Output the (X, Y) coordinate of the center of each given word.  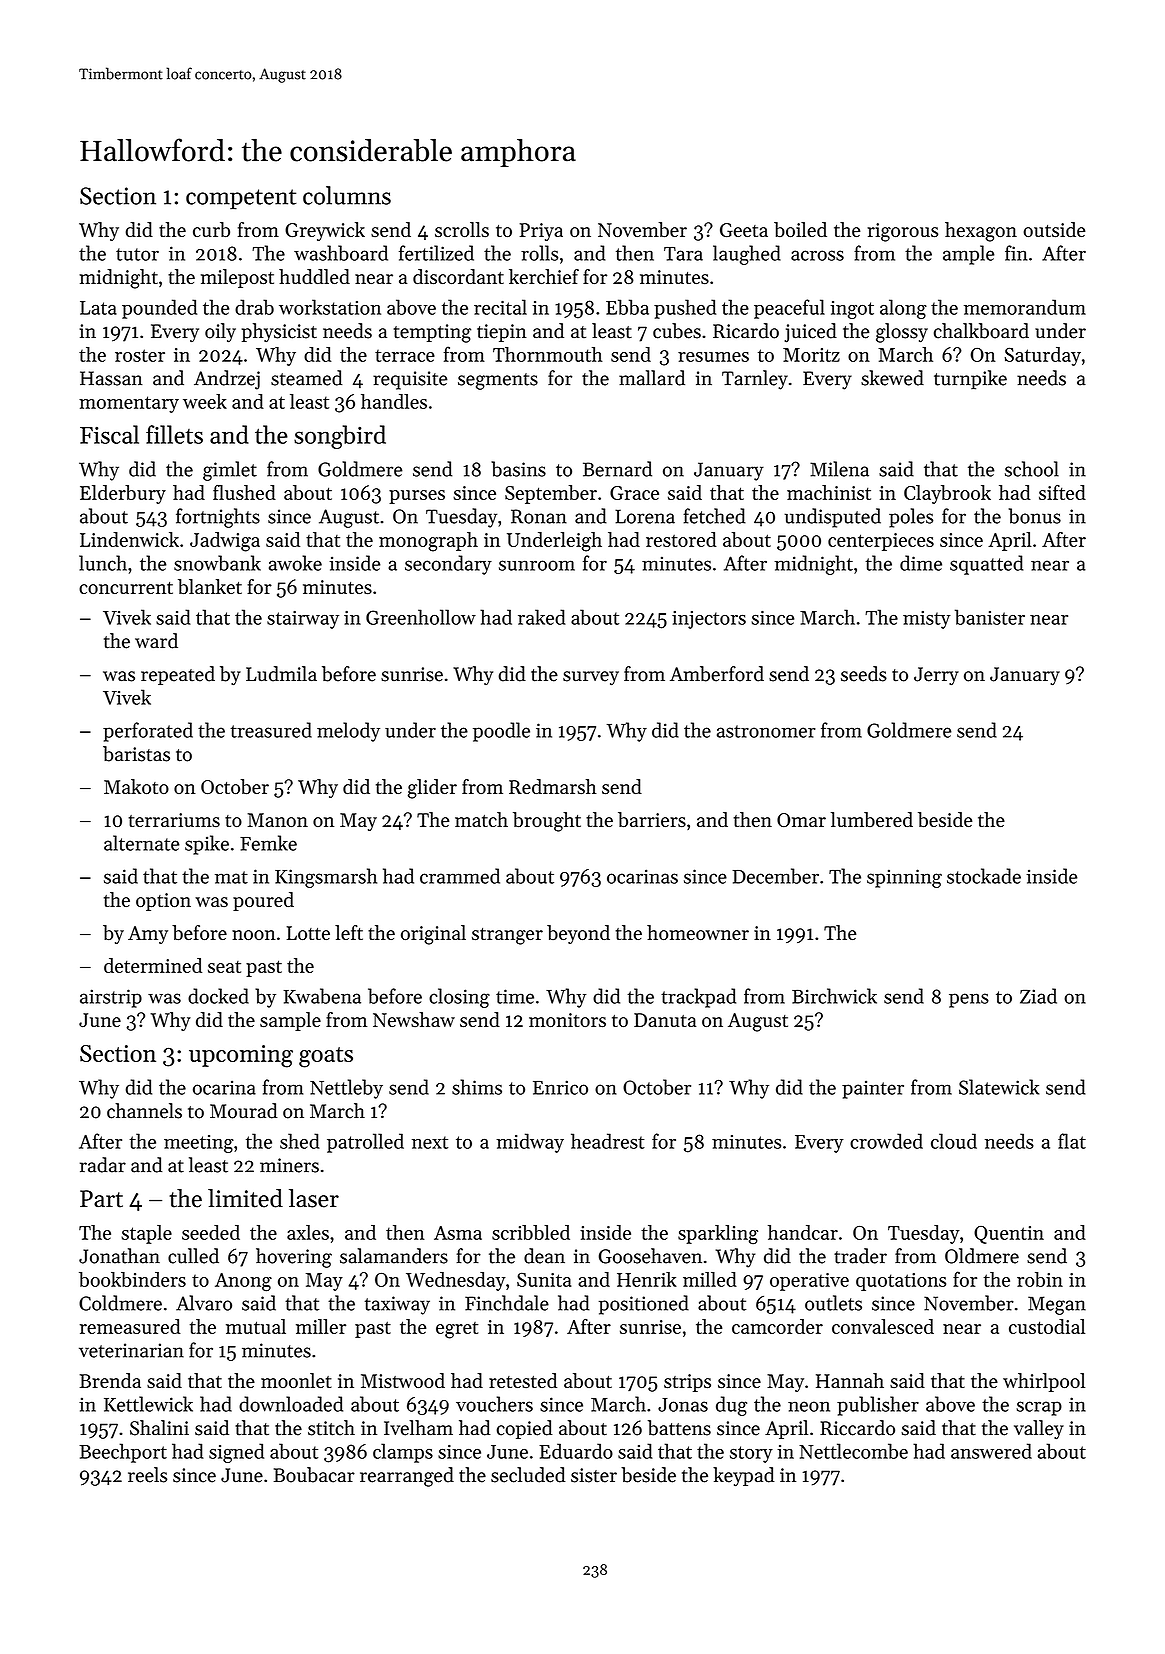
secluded (528, 1475)
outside (1054, 229)
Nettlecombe (853, 1451)
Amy (148, 935)
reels (147, 1475)
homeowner (698, 932)
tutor (137, 254)
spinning (904, 878)
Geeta (744, 230)
